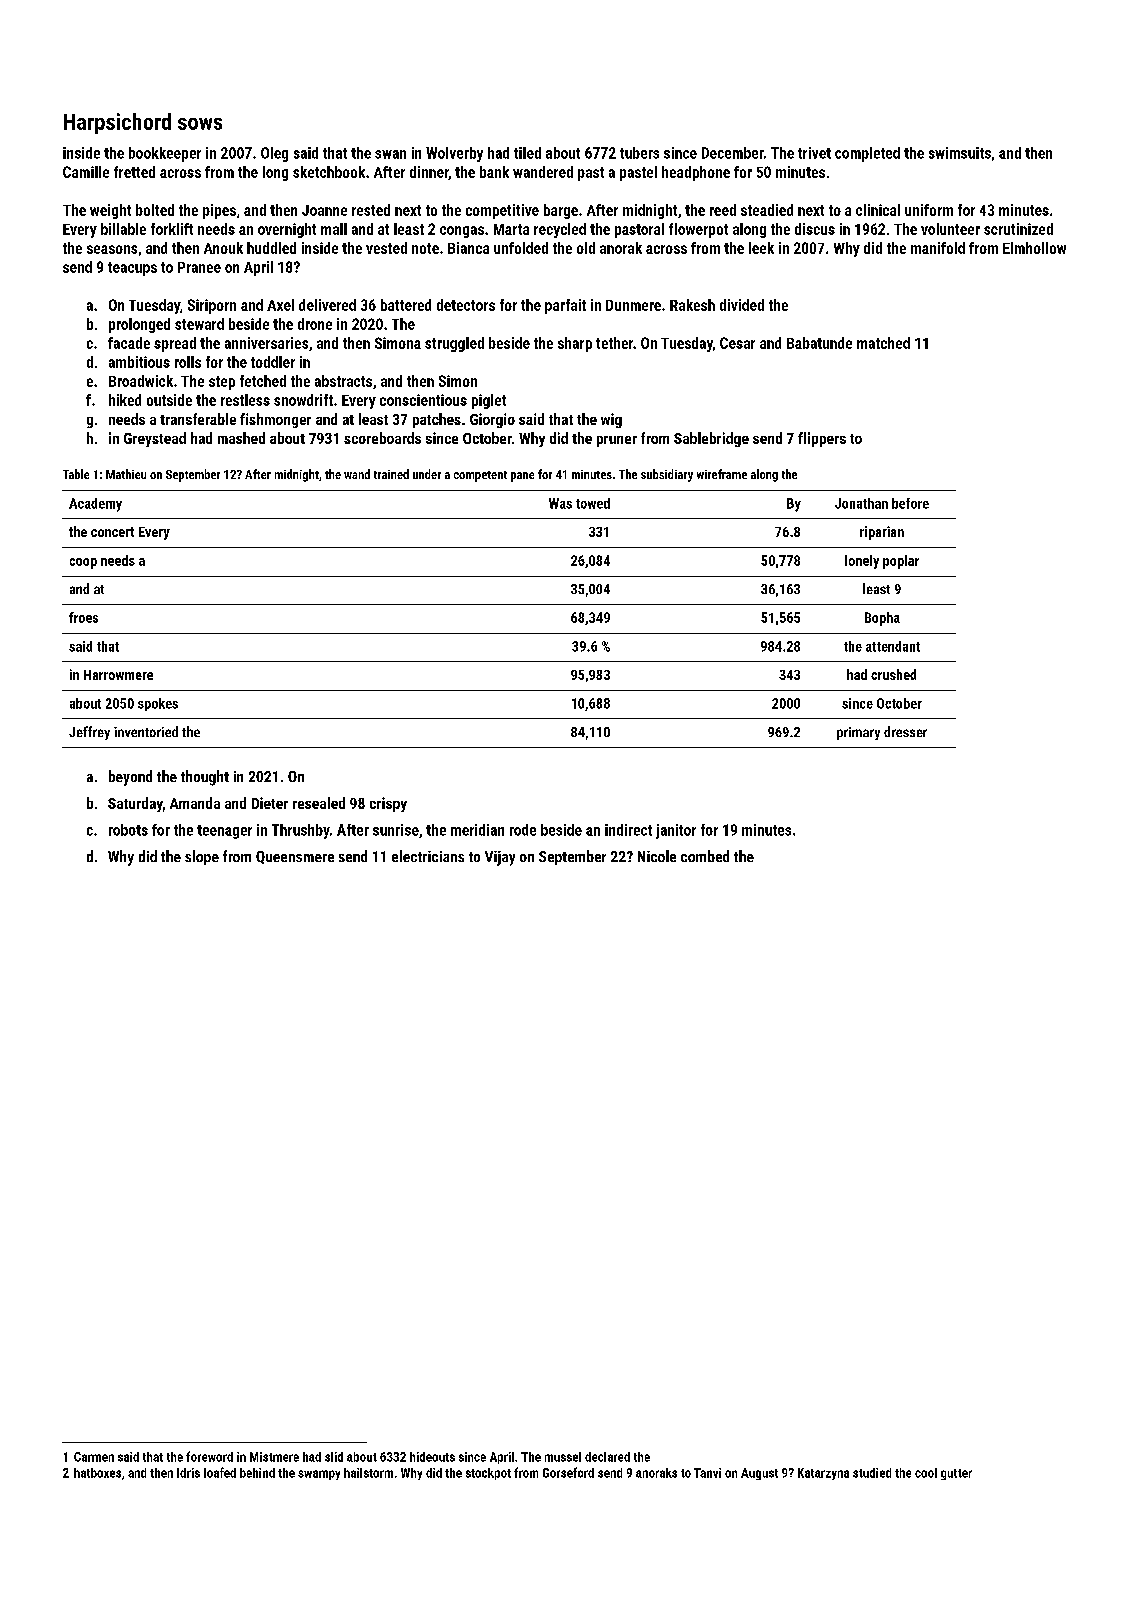  What do you see at coordinates (257, 1473) in the screenshot?
I see `behind` at bounding box center [257, 1473].
